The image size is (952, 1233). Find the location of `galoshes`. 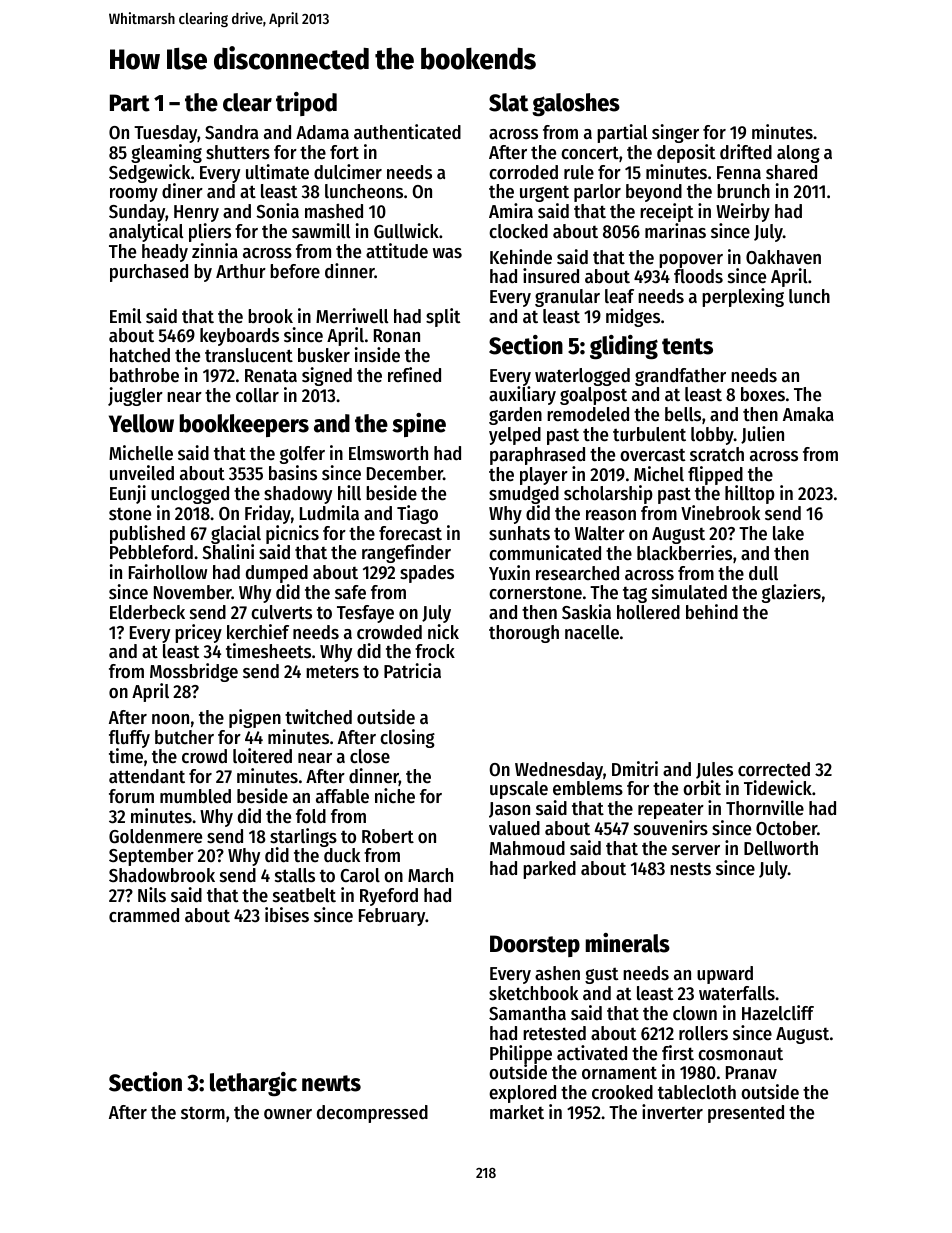

galoshes is located at coordinates (576, 105).
